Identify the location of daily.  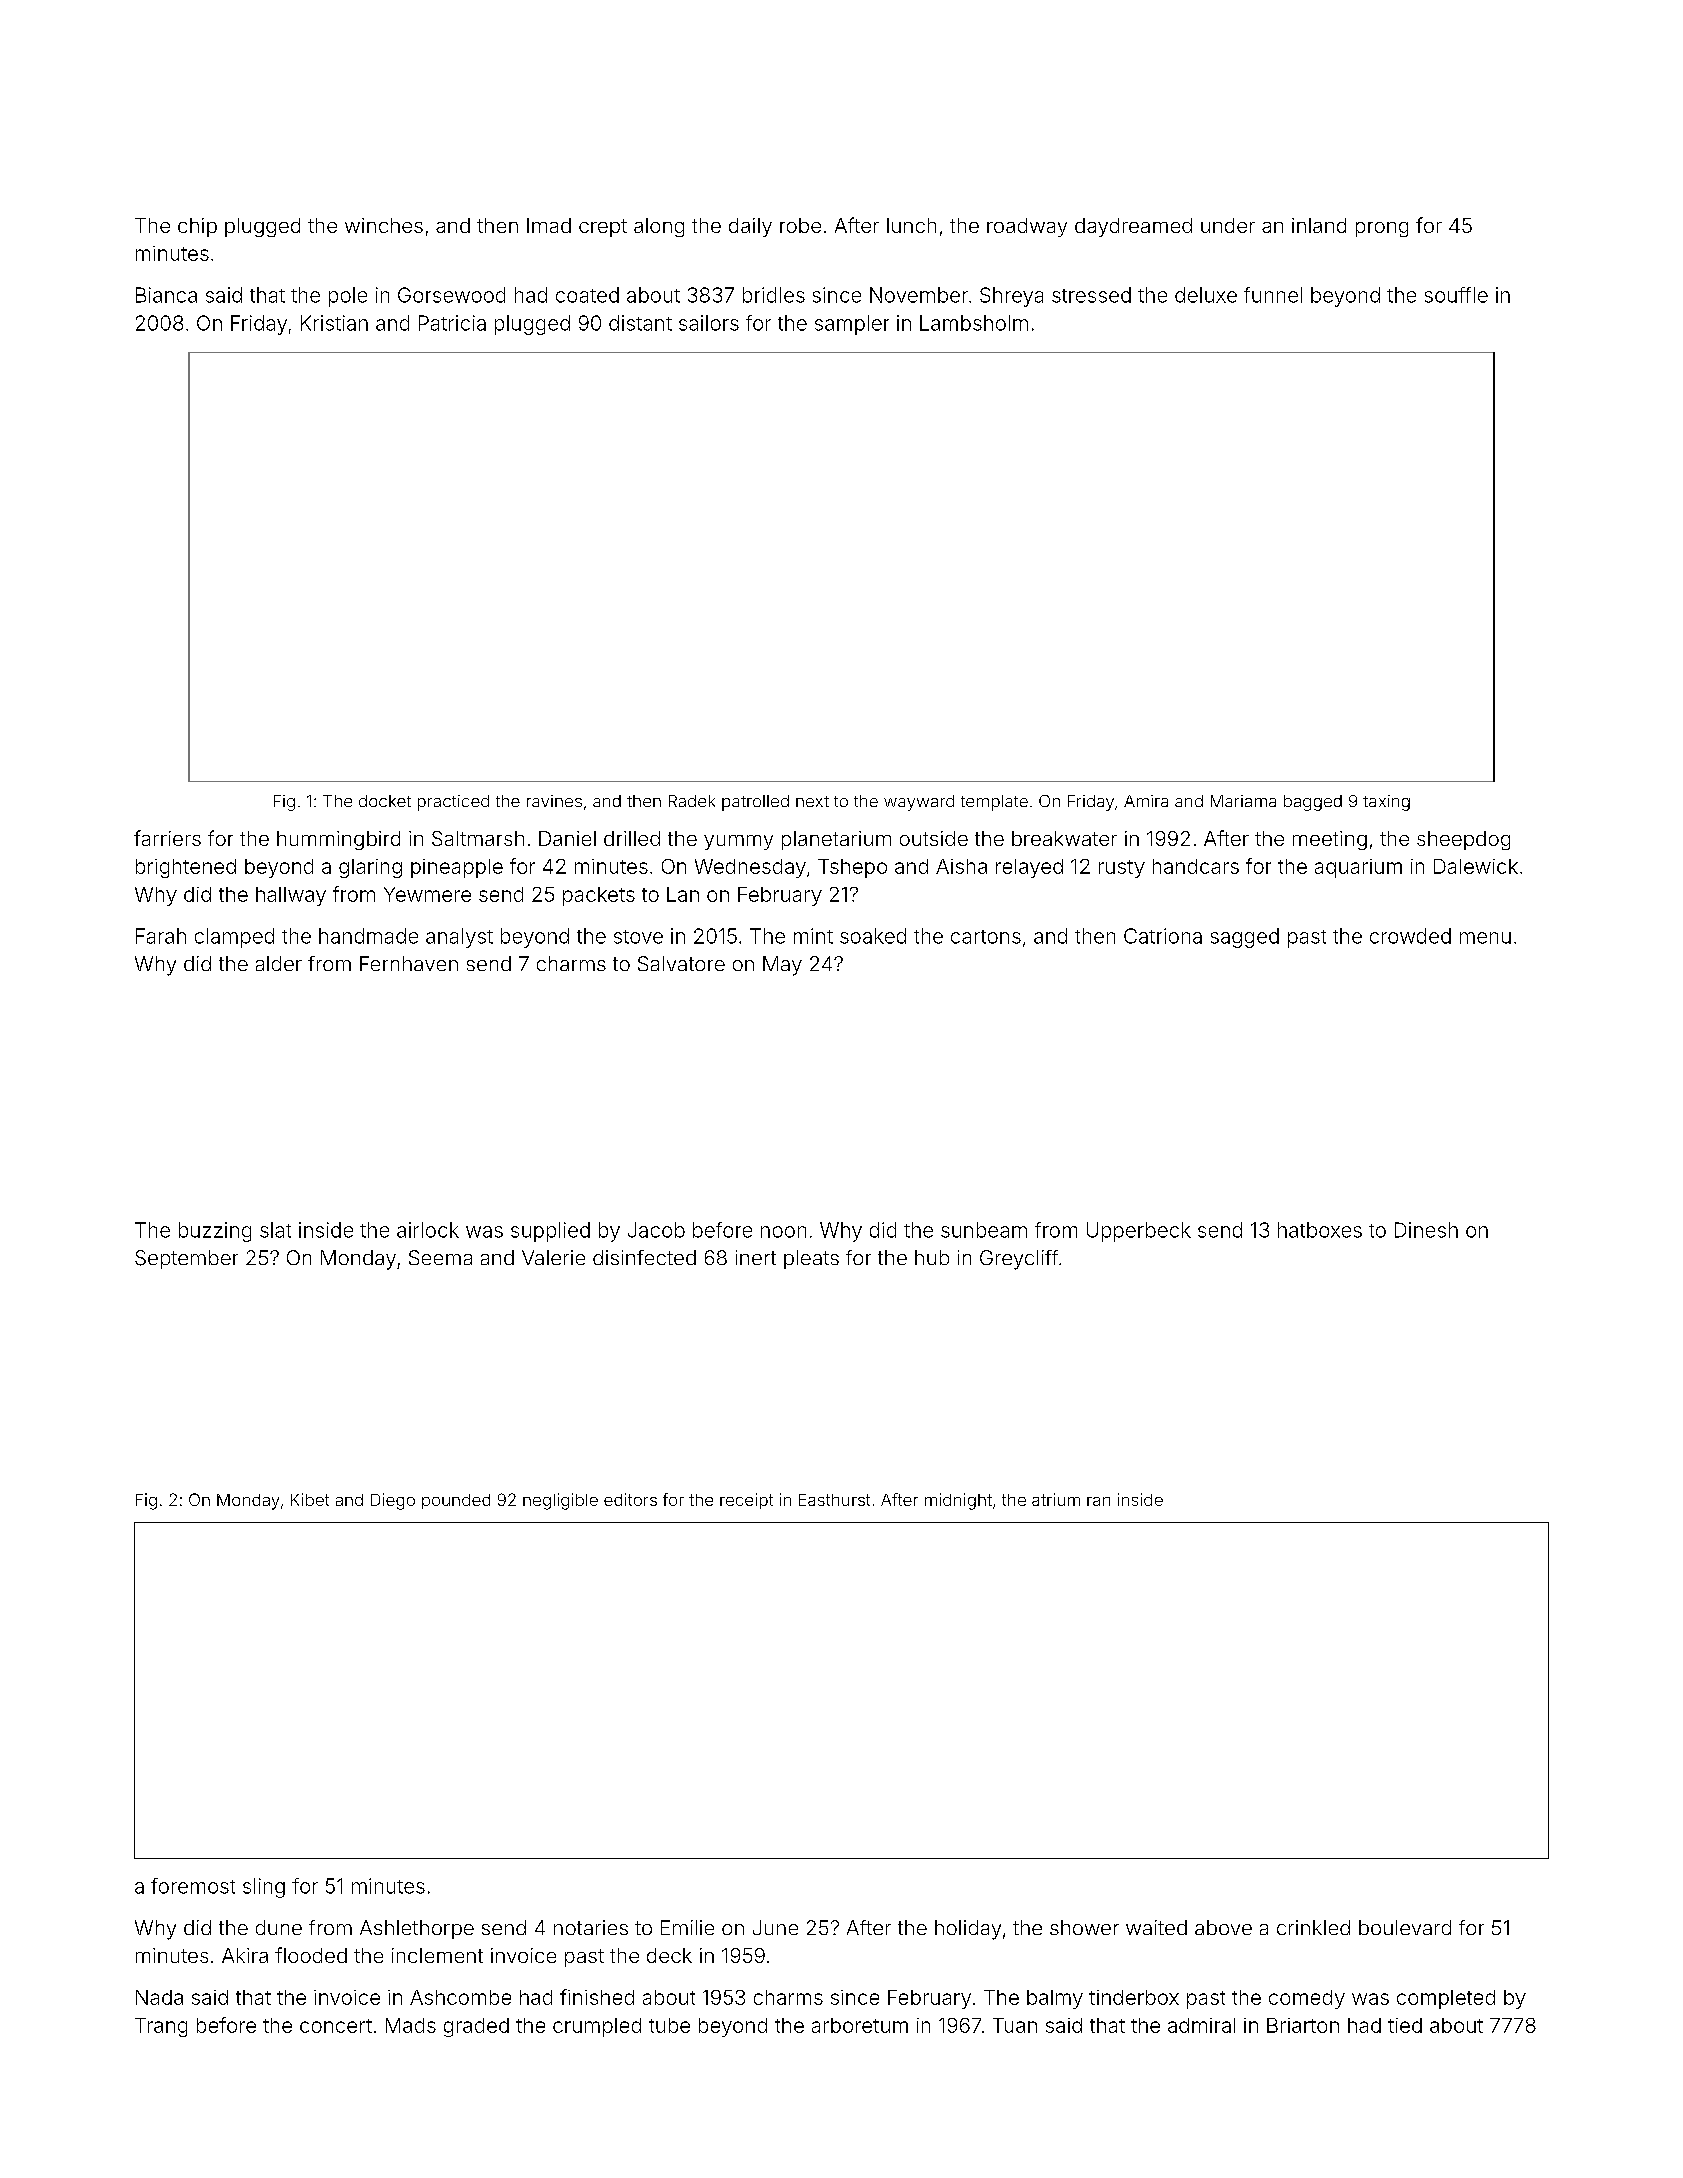
(750, 227).
